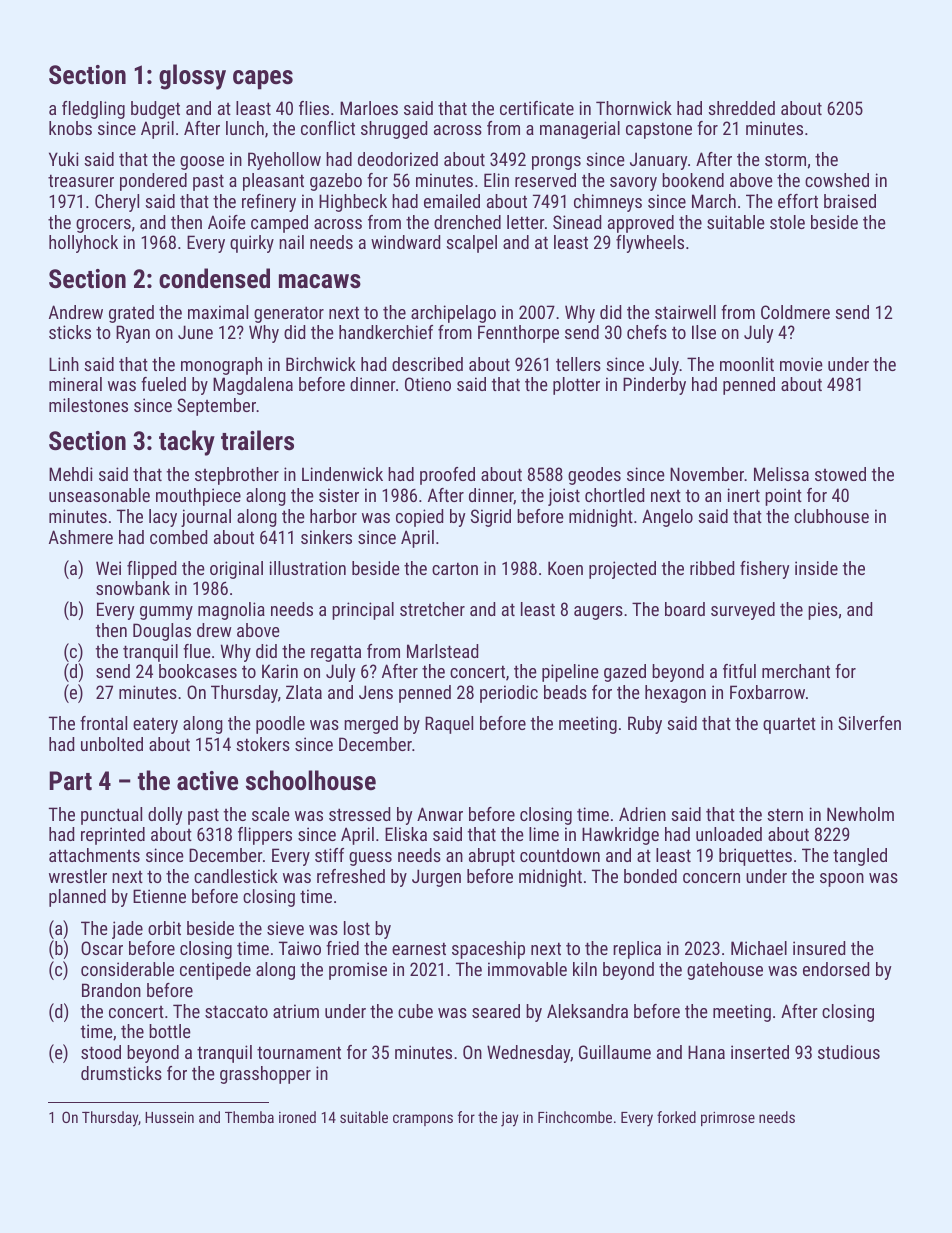  I want to click on plotter, so click(576, 386).
